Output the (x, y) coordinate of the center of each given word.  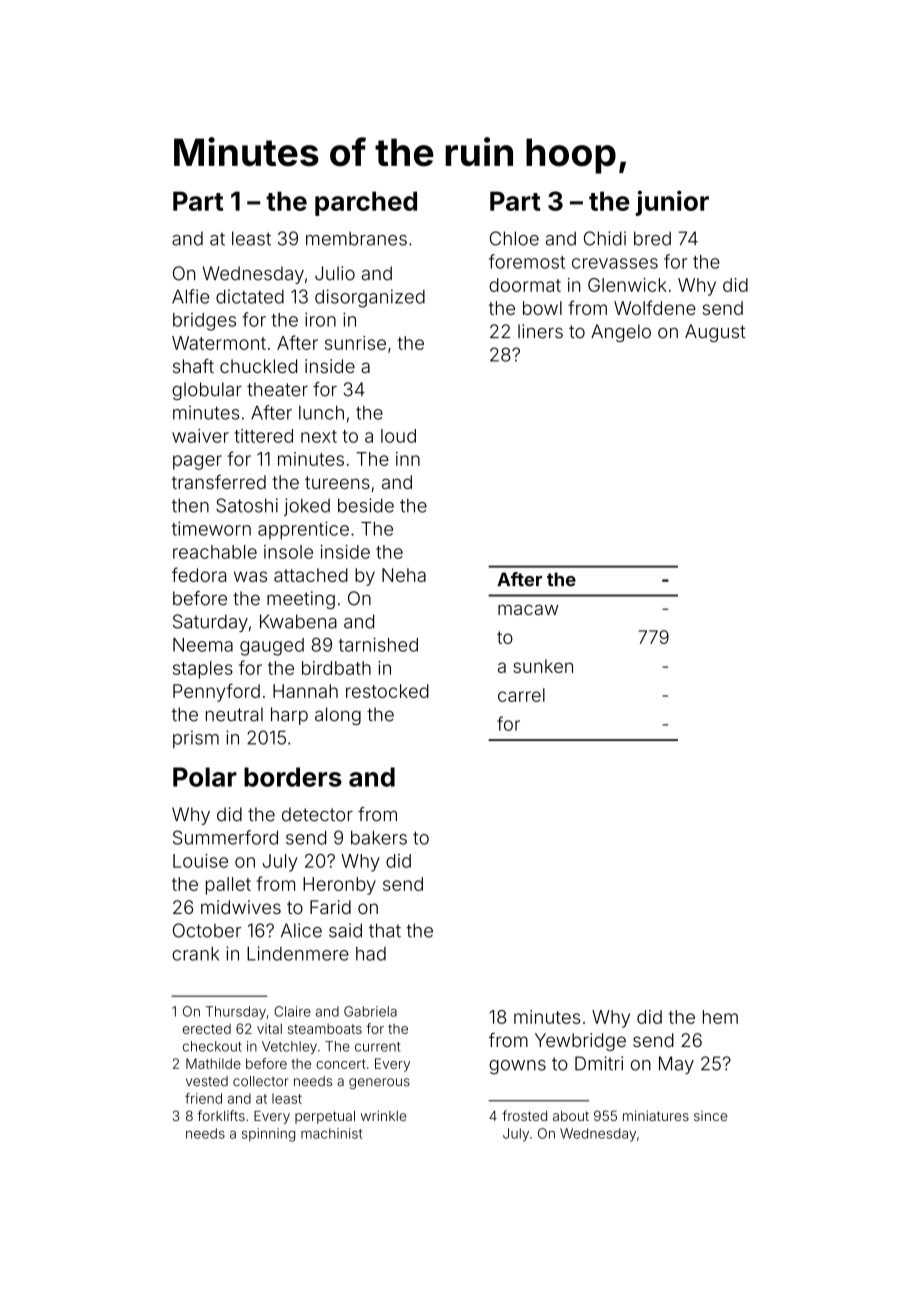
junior (672, 203)
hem (720, 1017)
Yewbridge (580, 1042)
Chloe (514, 238)
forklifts (221, 1115)
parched (366, 203)
